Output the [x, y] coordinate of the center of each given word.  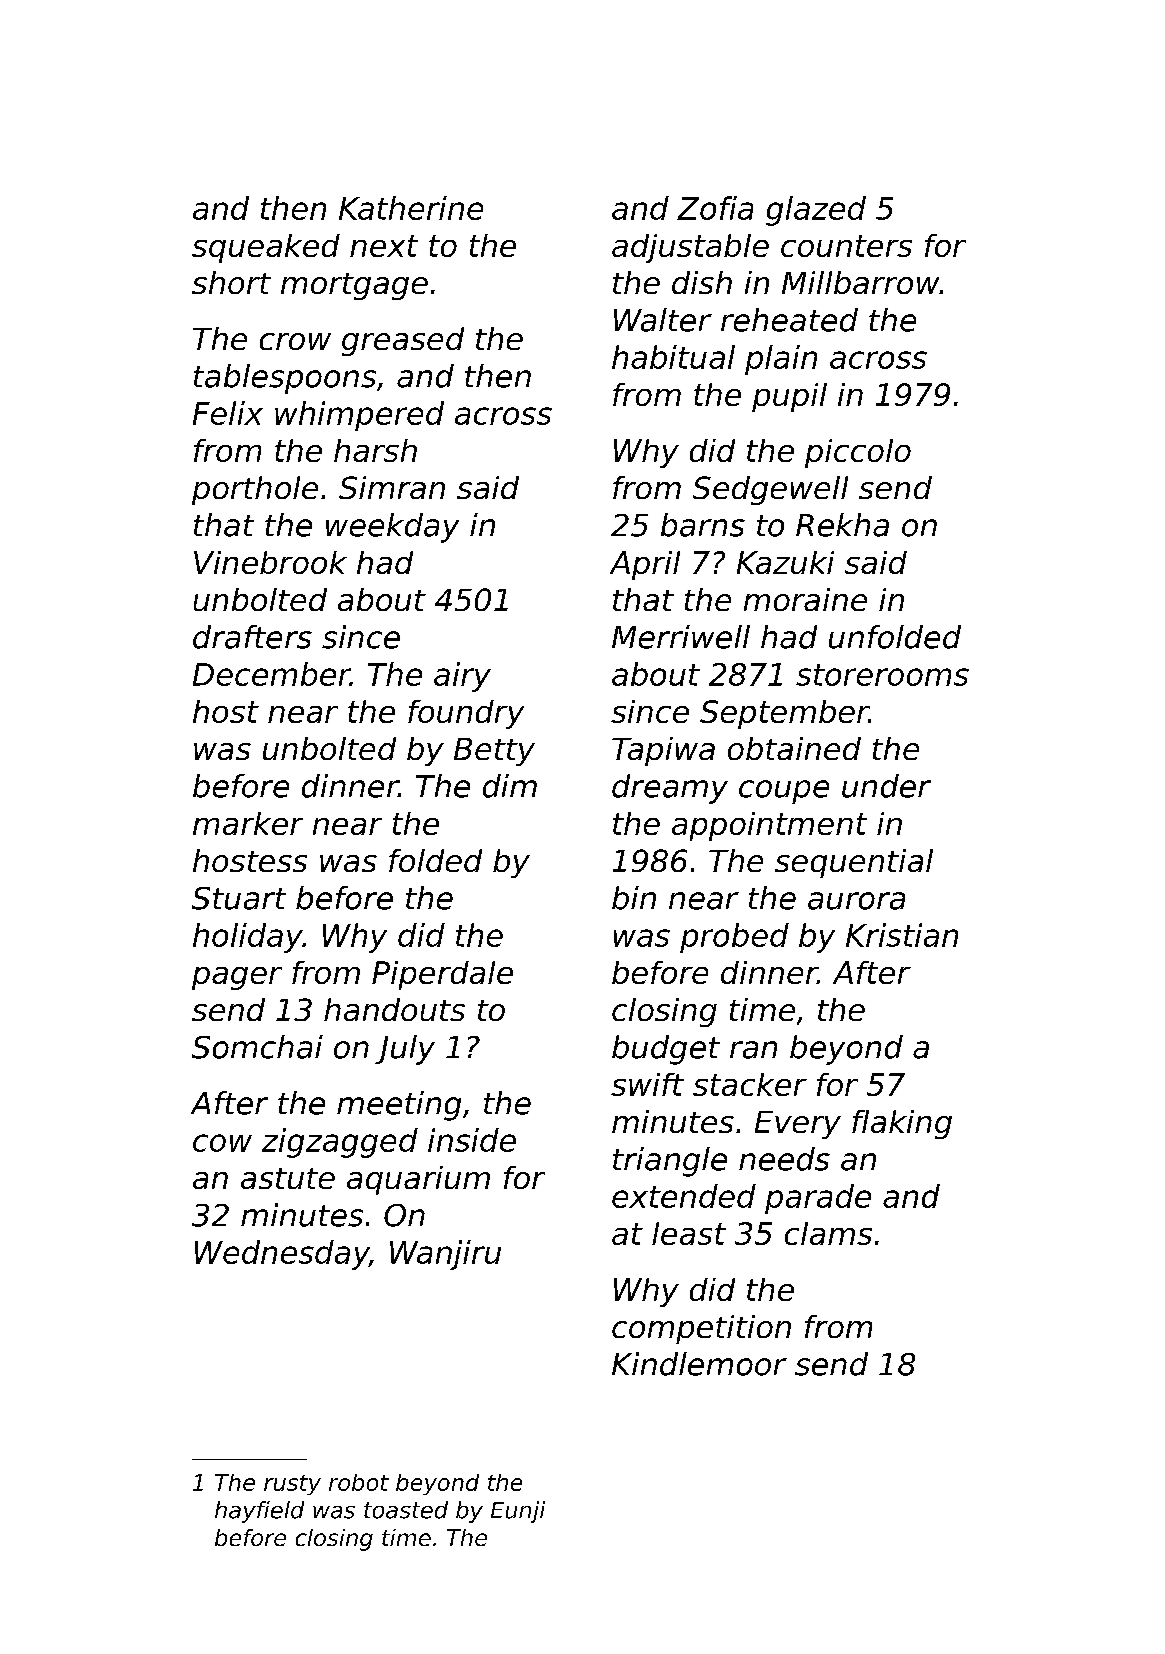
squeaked [266, 248]
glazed [816, 211]
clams [828, 1233]
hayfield [259, 1512]
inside [472, 1140]
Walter [663, 320]
